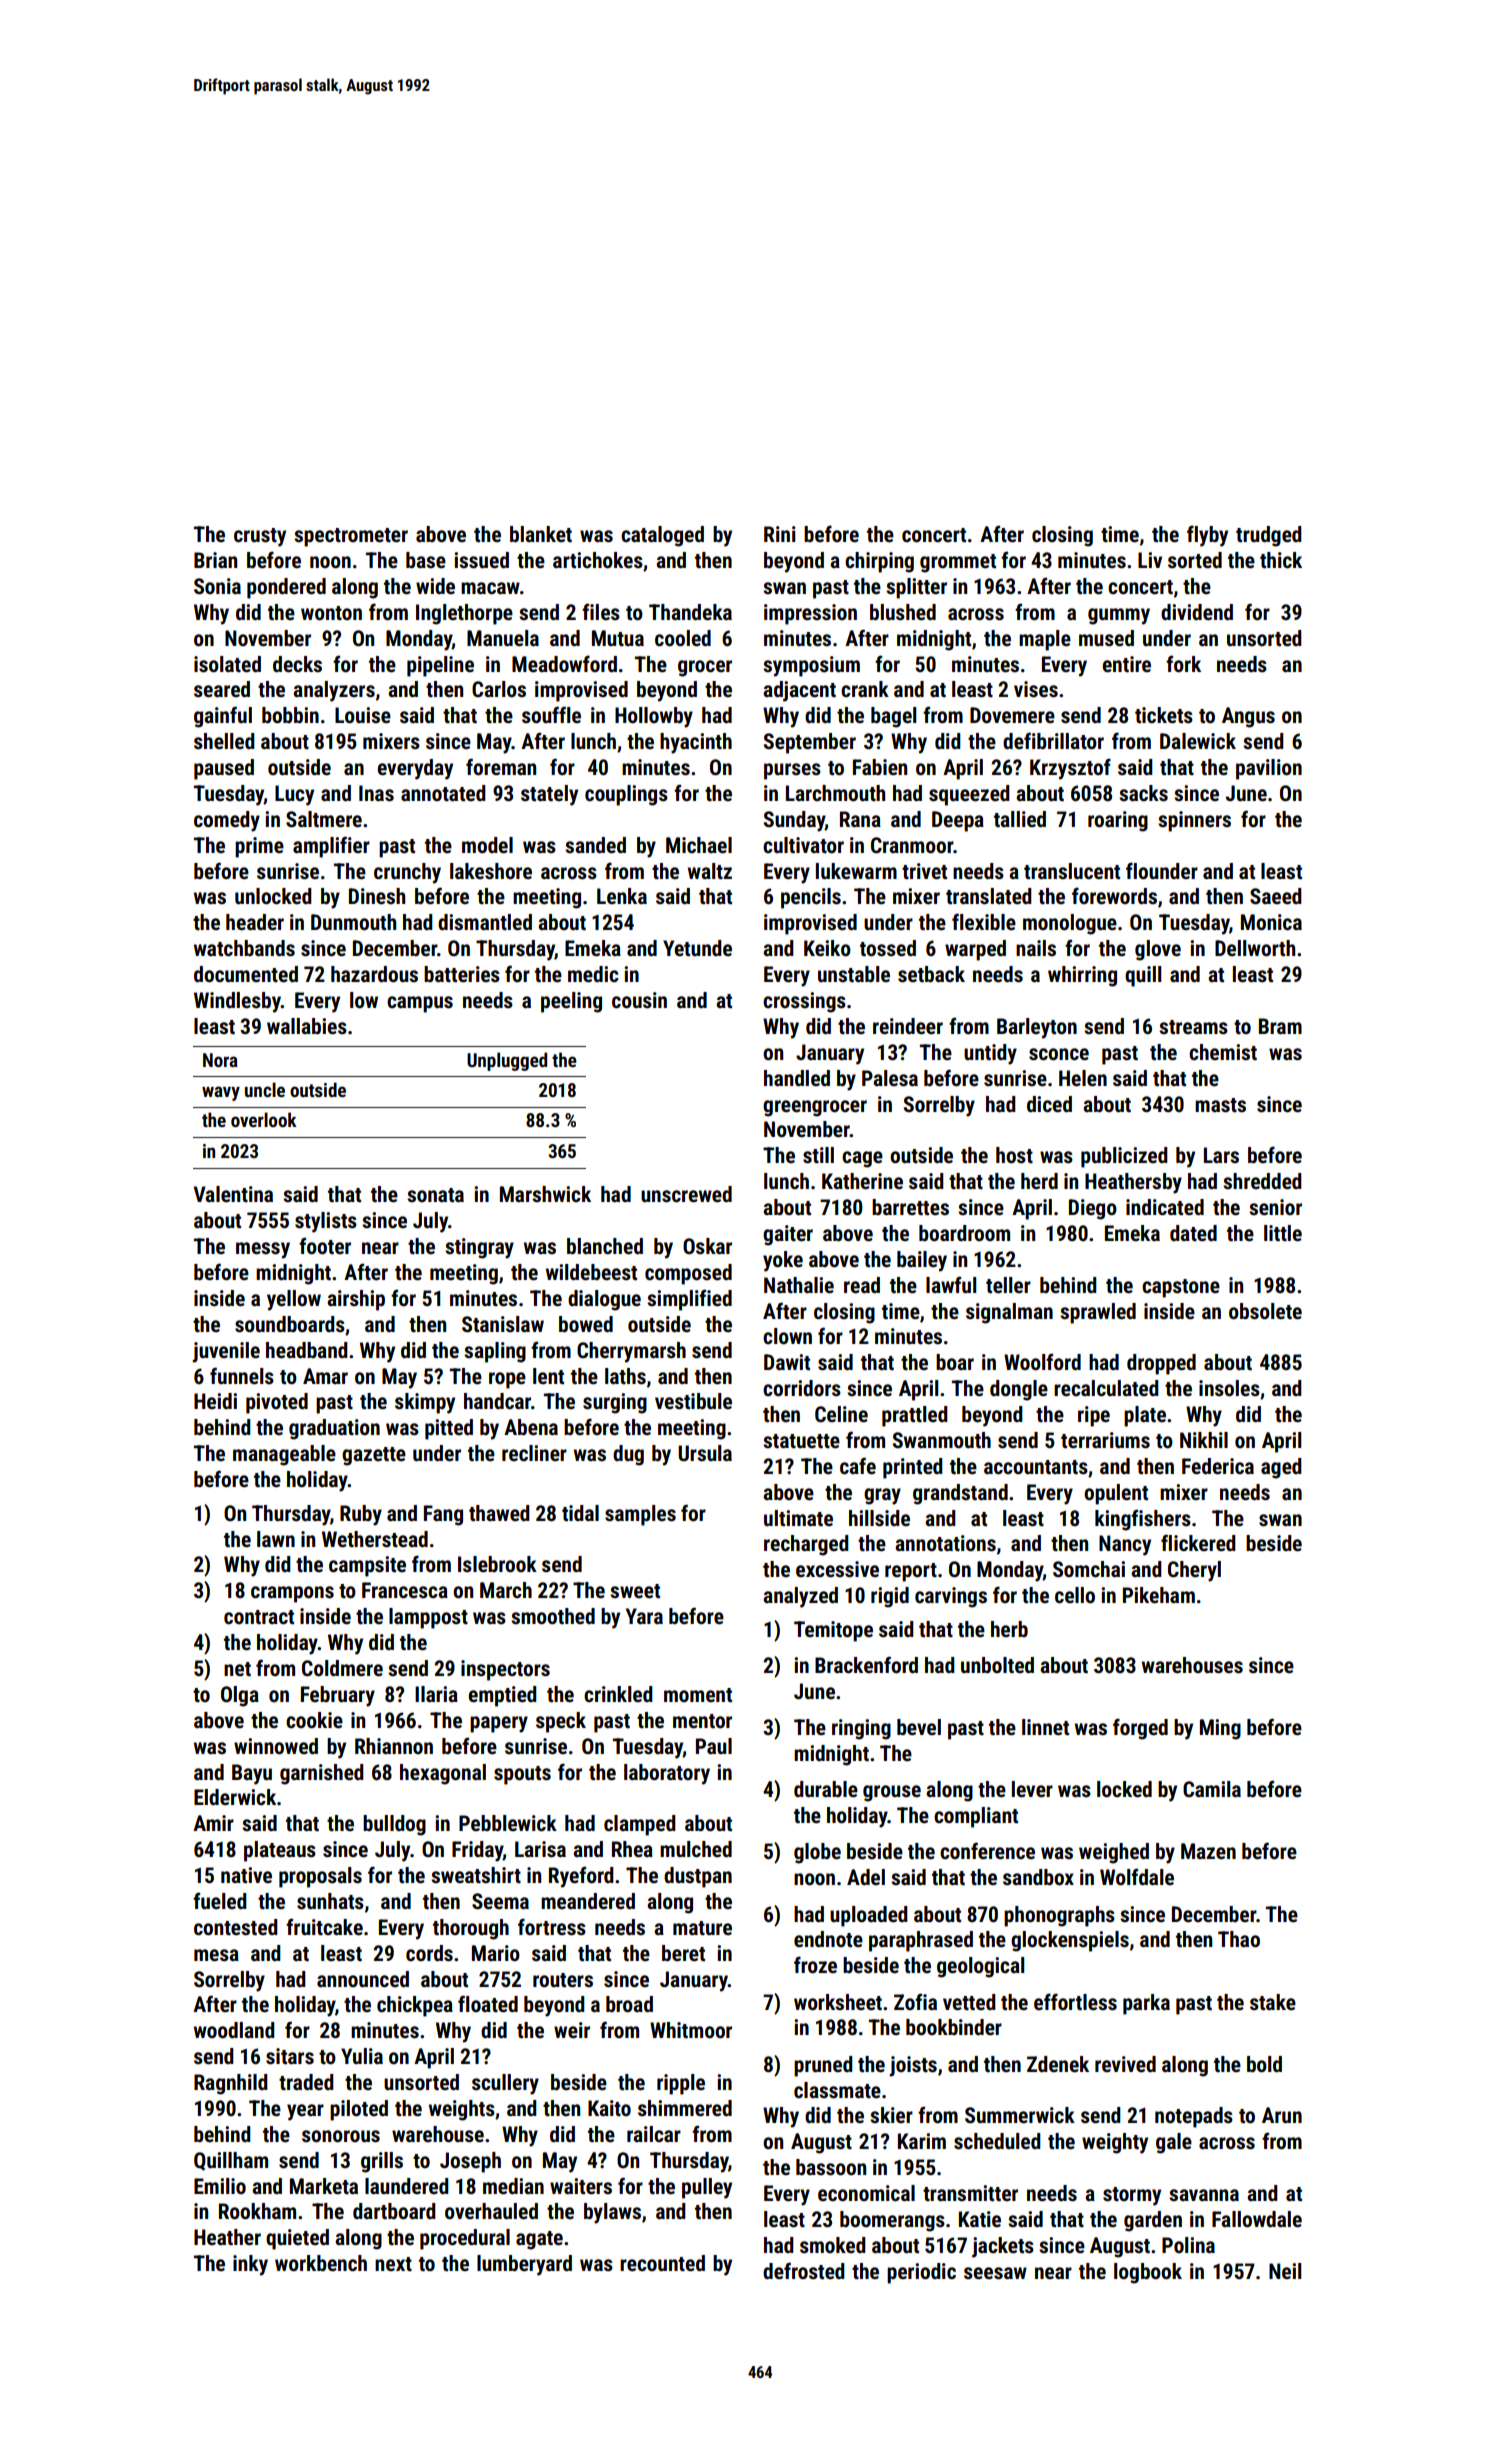  What do you see at coordinates (1220, 1729) in the screenshot?
I see `Ming` at bounding box center [1220, 1729].
